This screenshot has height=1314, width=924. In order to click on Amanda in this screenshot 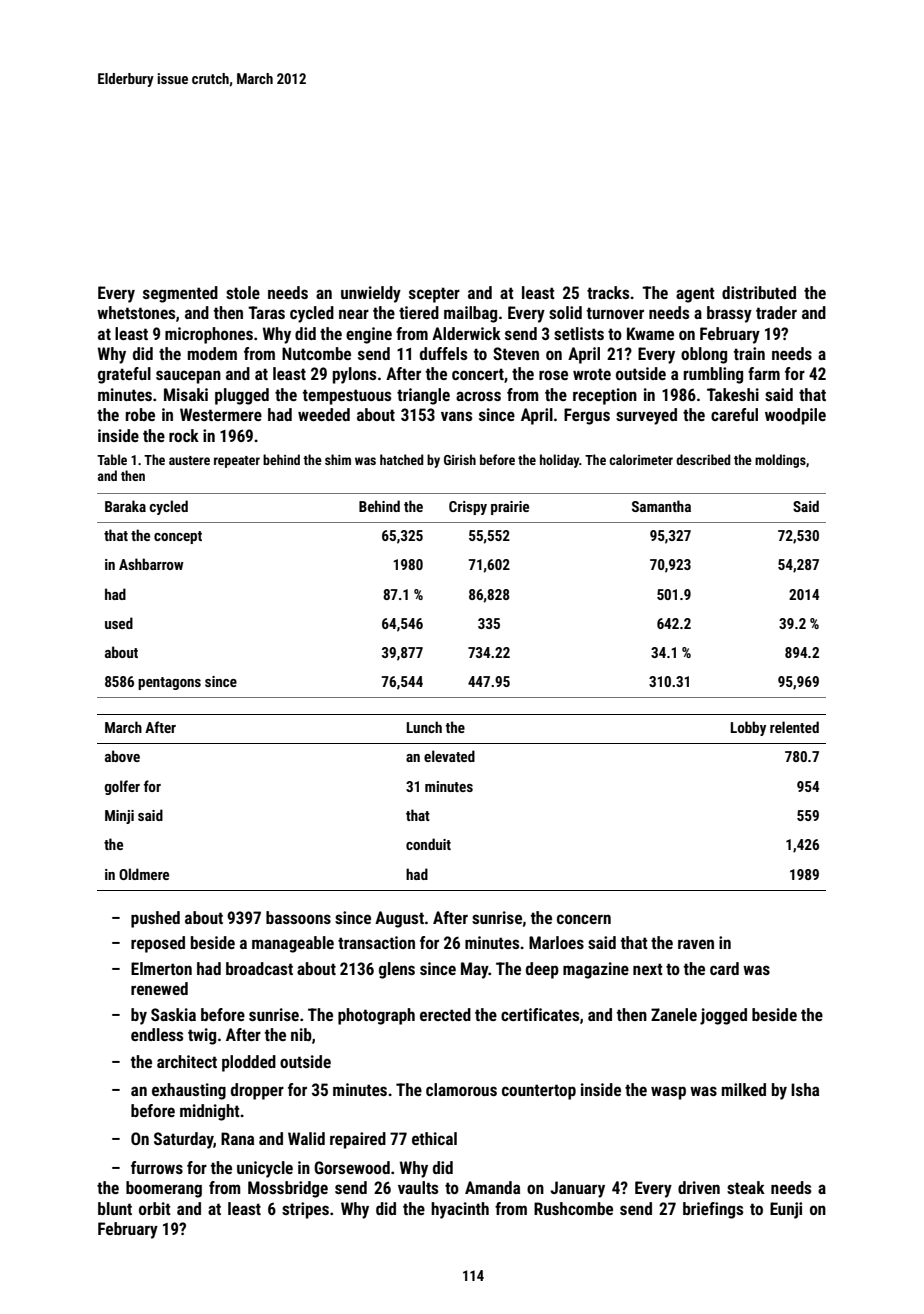, I will do `click(492, 1187)`.
